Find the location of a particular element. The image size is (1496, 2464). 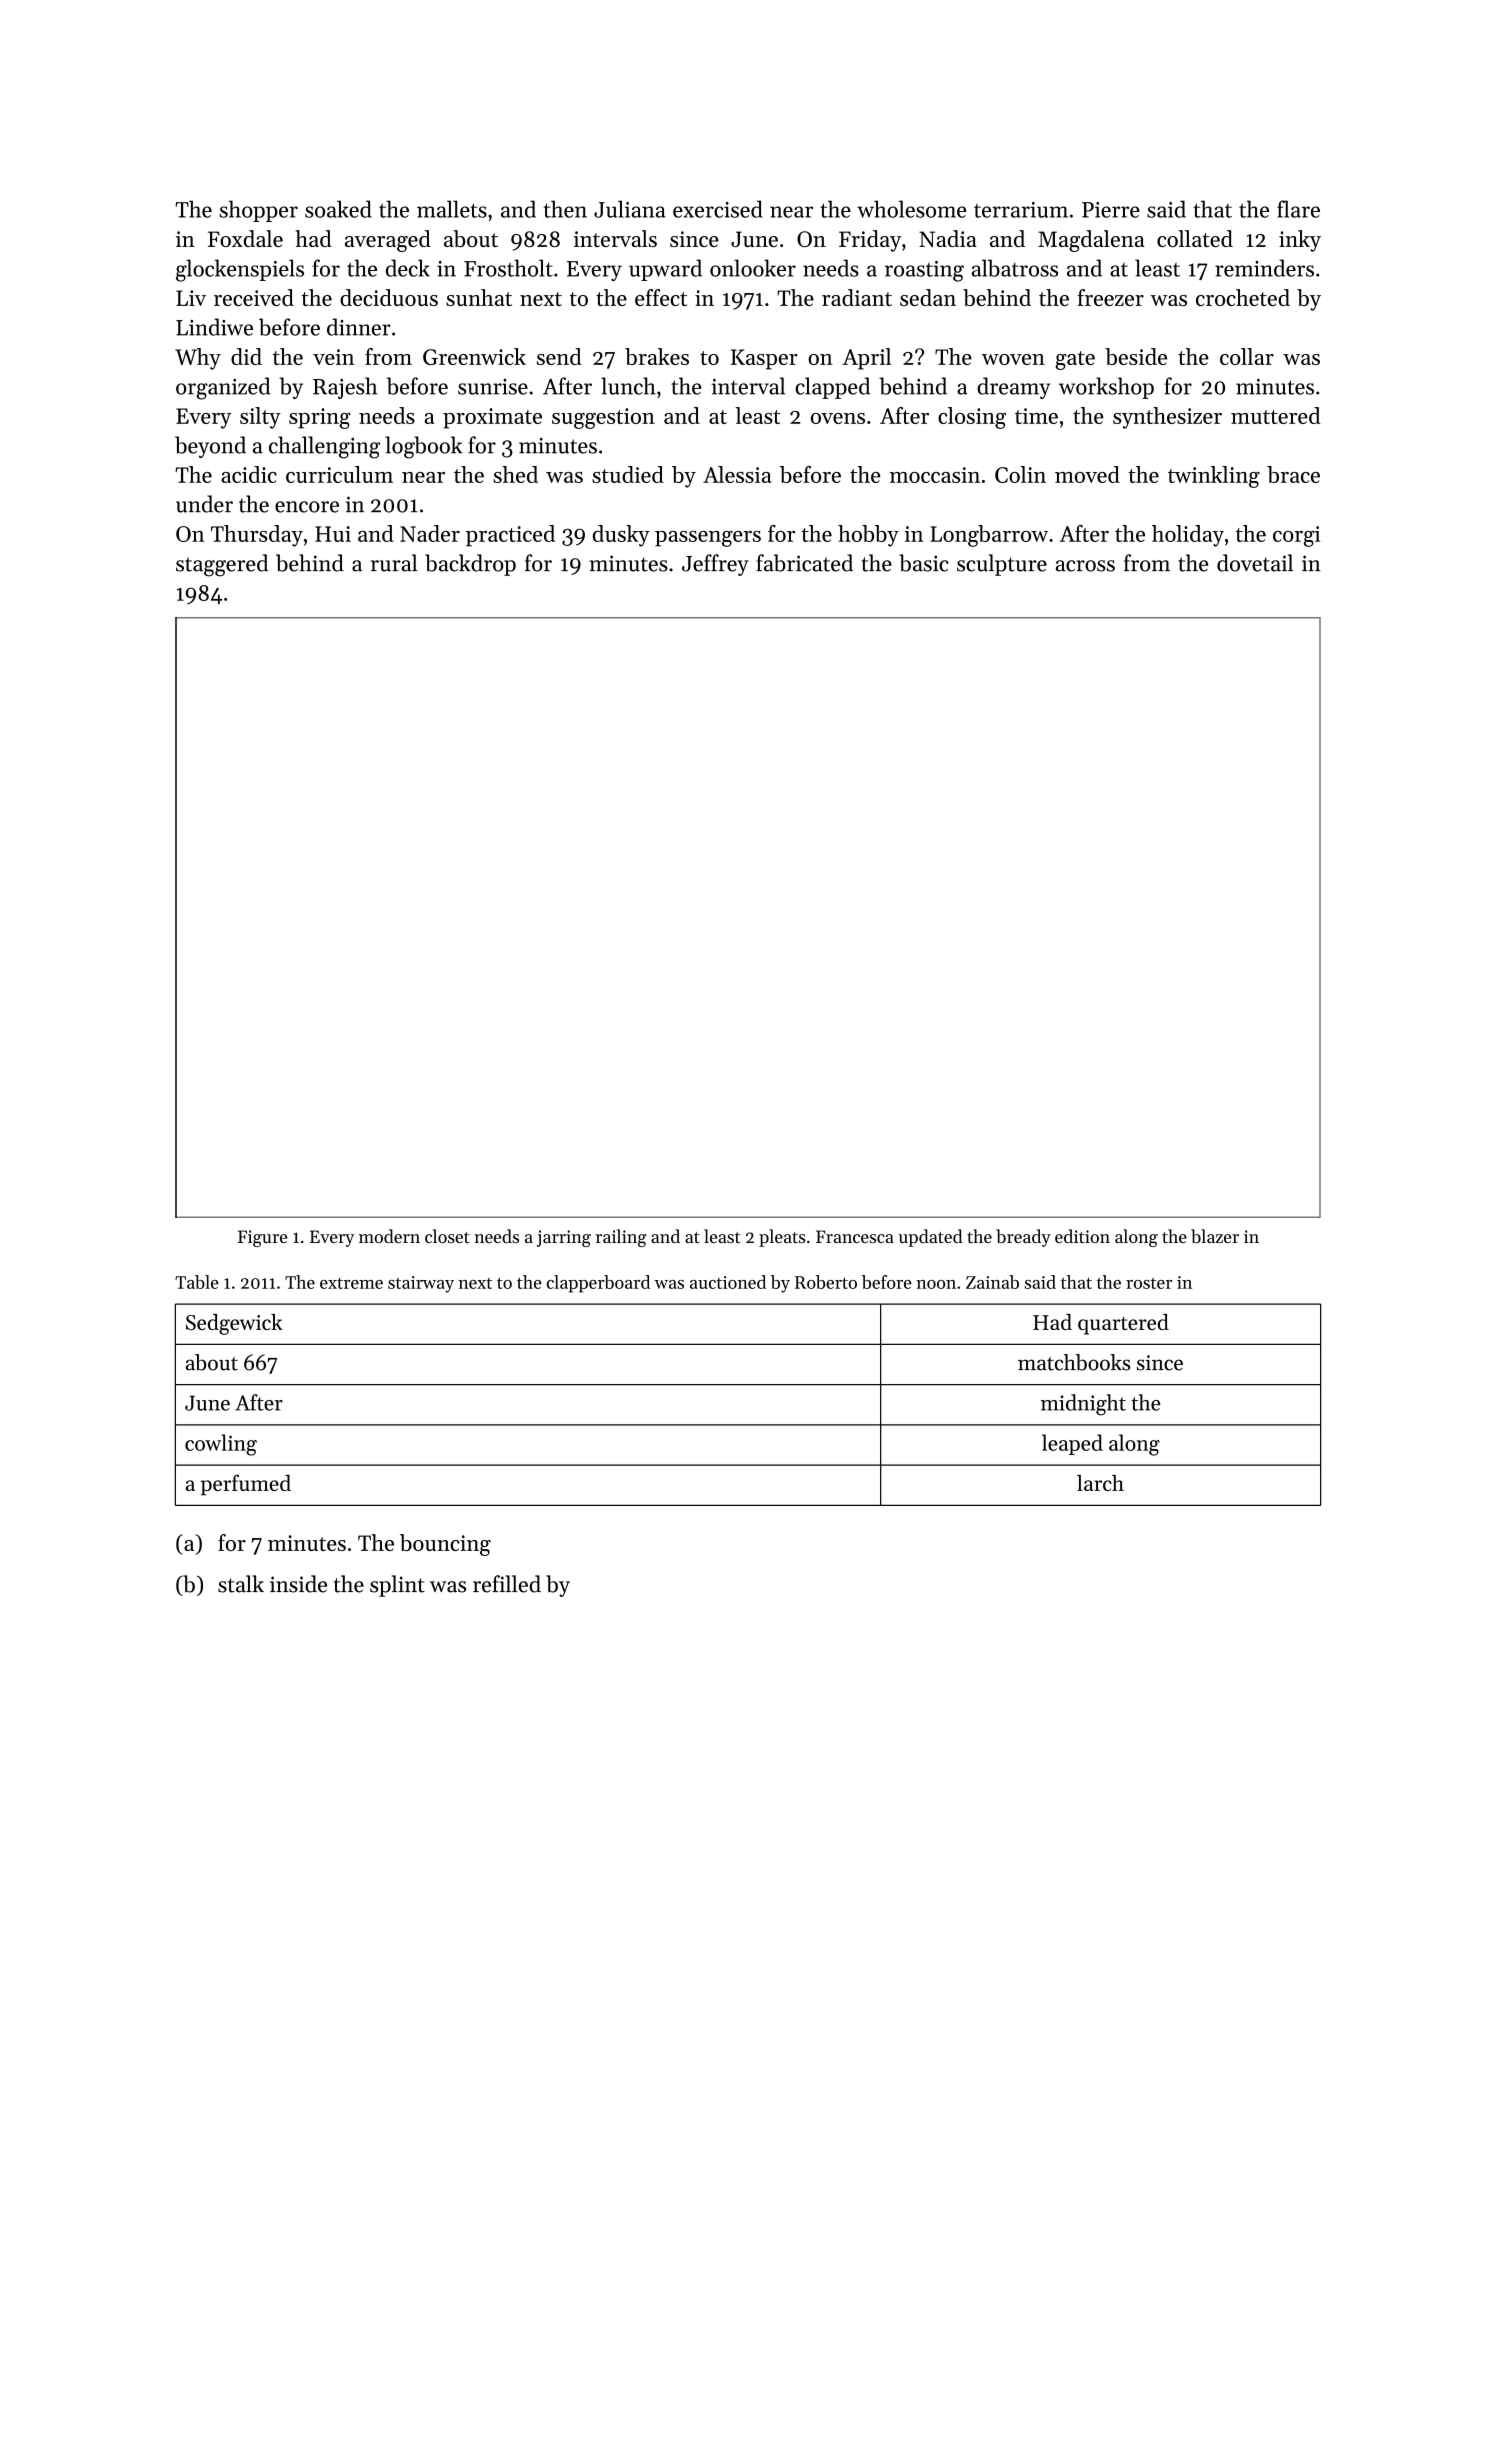

dinner is located at coordinates (359, 327).
